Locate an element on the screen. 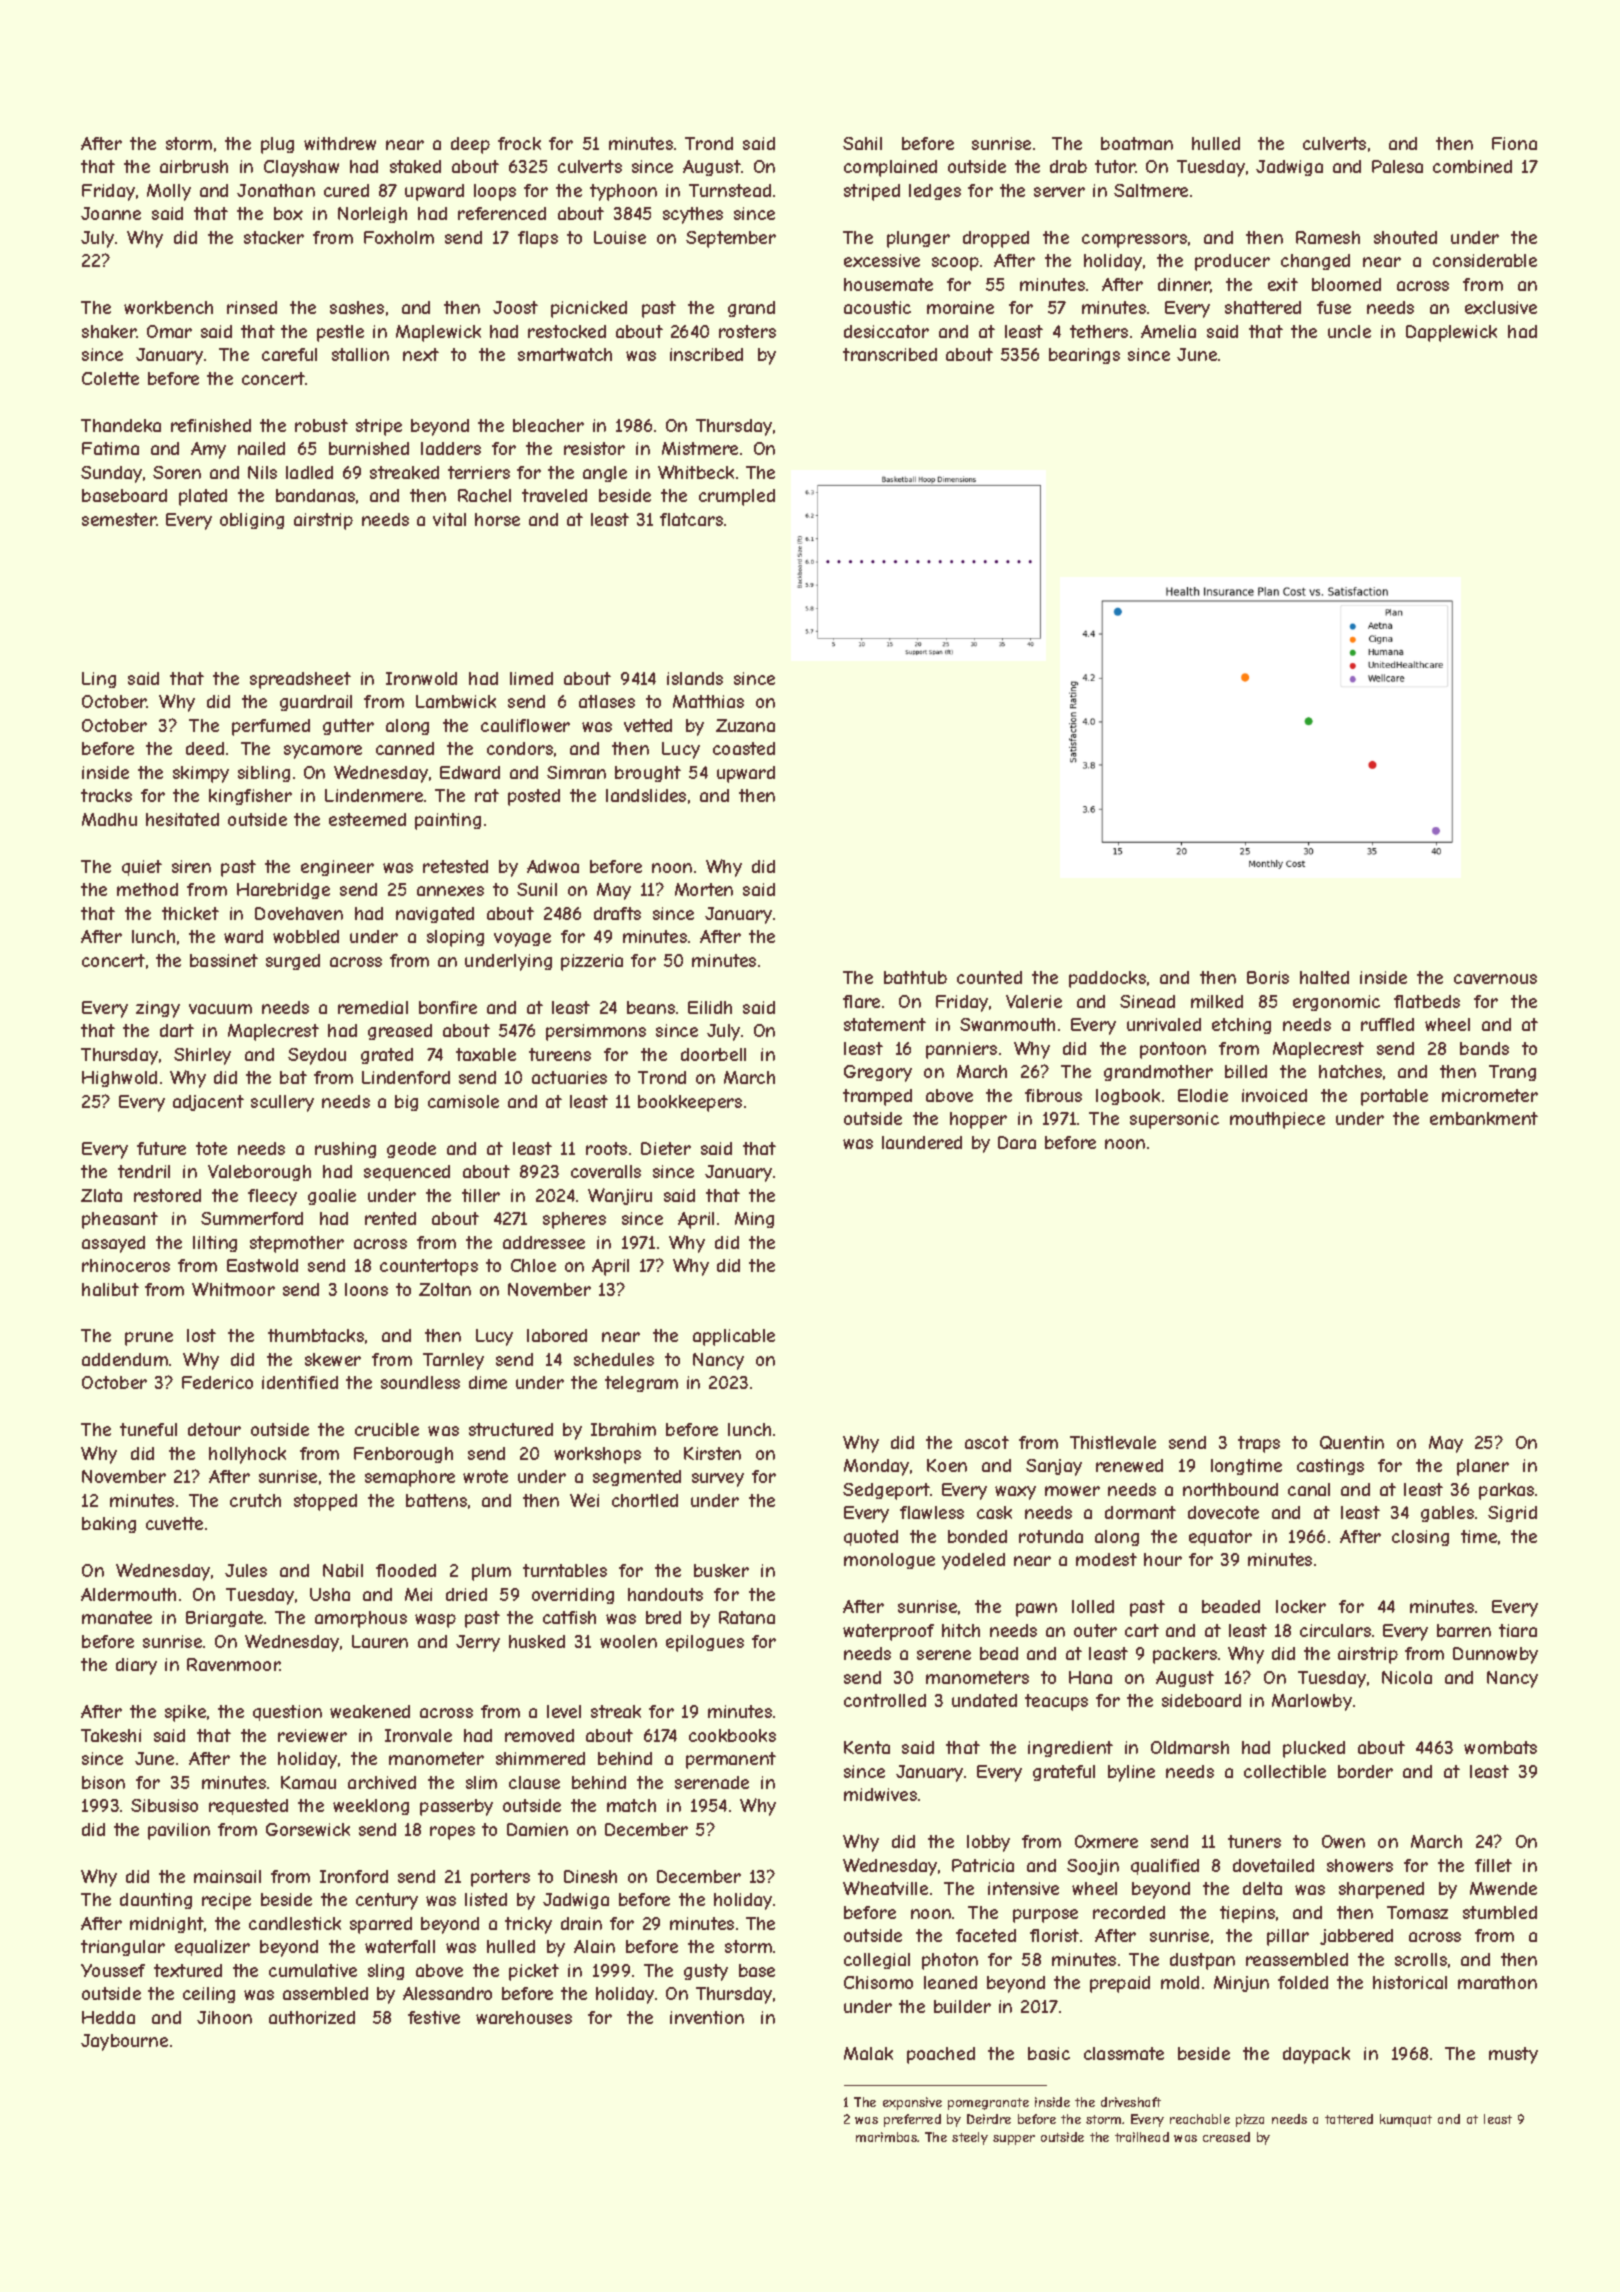 Image resolution: width=1620 pixels, height=2292 pixels. esteemed is located at coordinates (367, 819).
